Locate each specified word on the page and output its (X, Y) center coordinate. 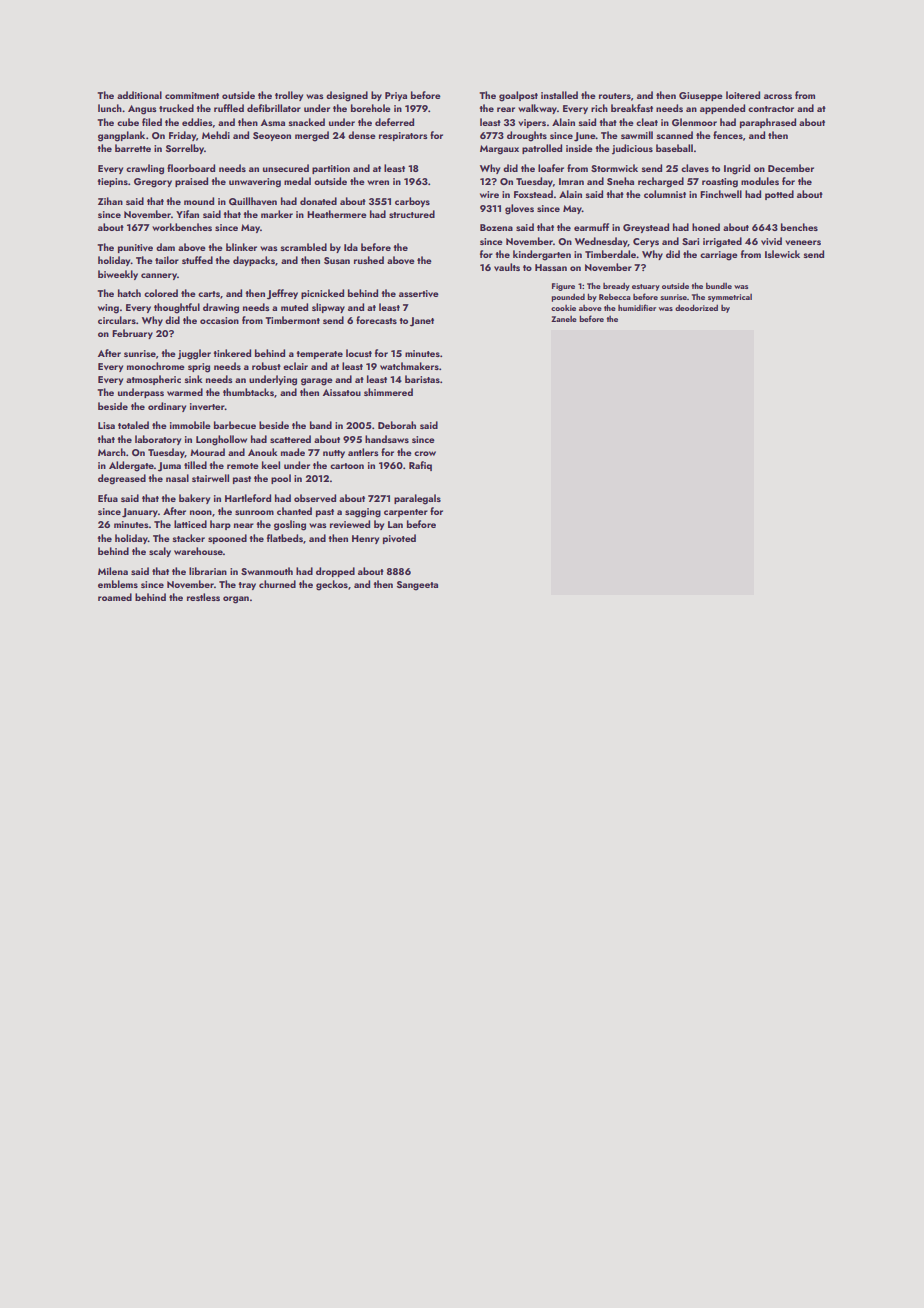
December (791, 168)
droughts (527, 136)
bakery (194, 499)
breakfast (632, 108)
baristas (422, 379)
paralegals (417, 499)
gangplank (121, 136)
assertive (419, 293)
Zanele (564, 319)
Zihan (110, 201)
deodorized (696, 307)
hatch (129, 293)
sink (194, 379)
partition (331, 169)
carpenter (406, 513)
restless (203, 597)
